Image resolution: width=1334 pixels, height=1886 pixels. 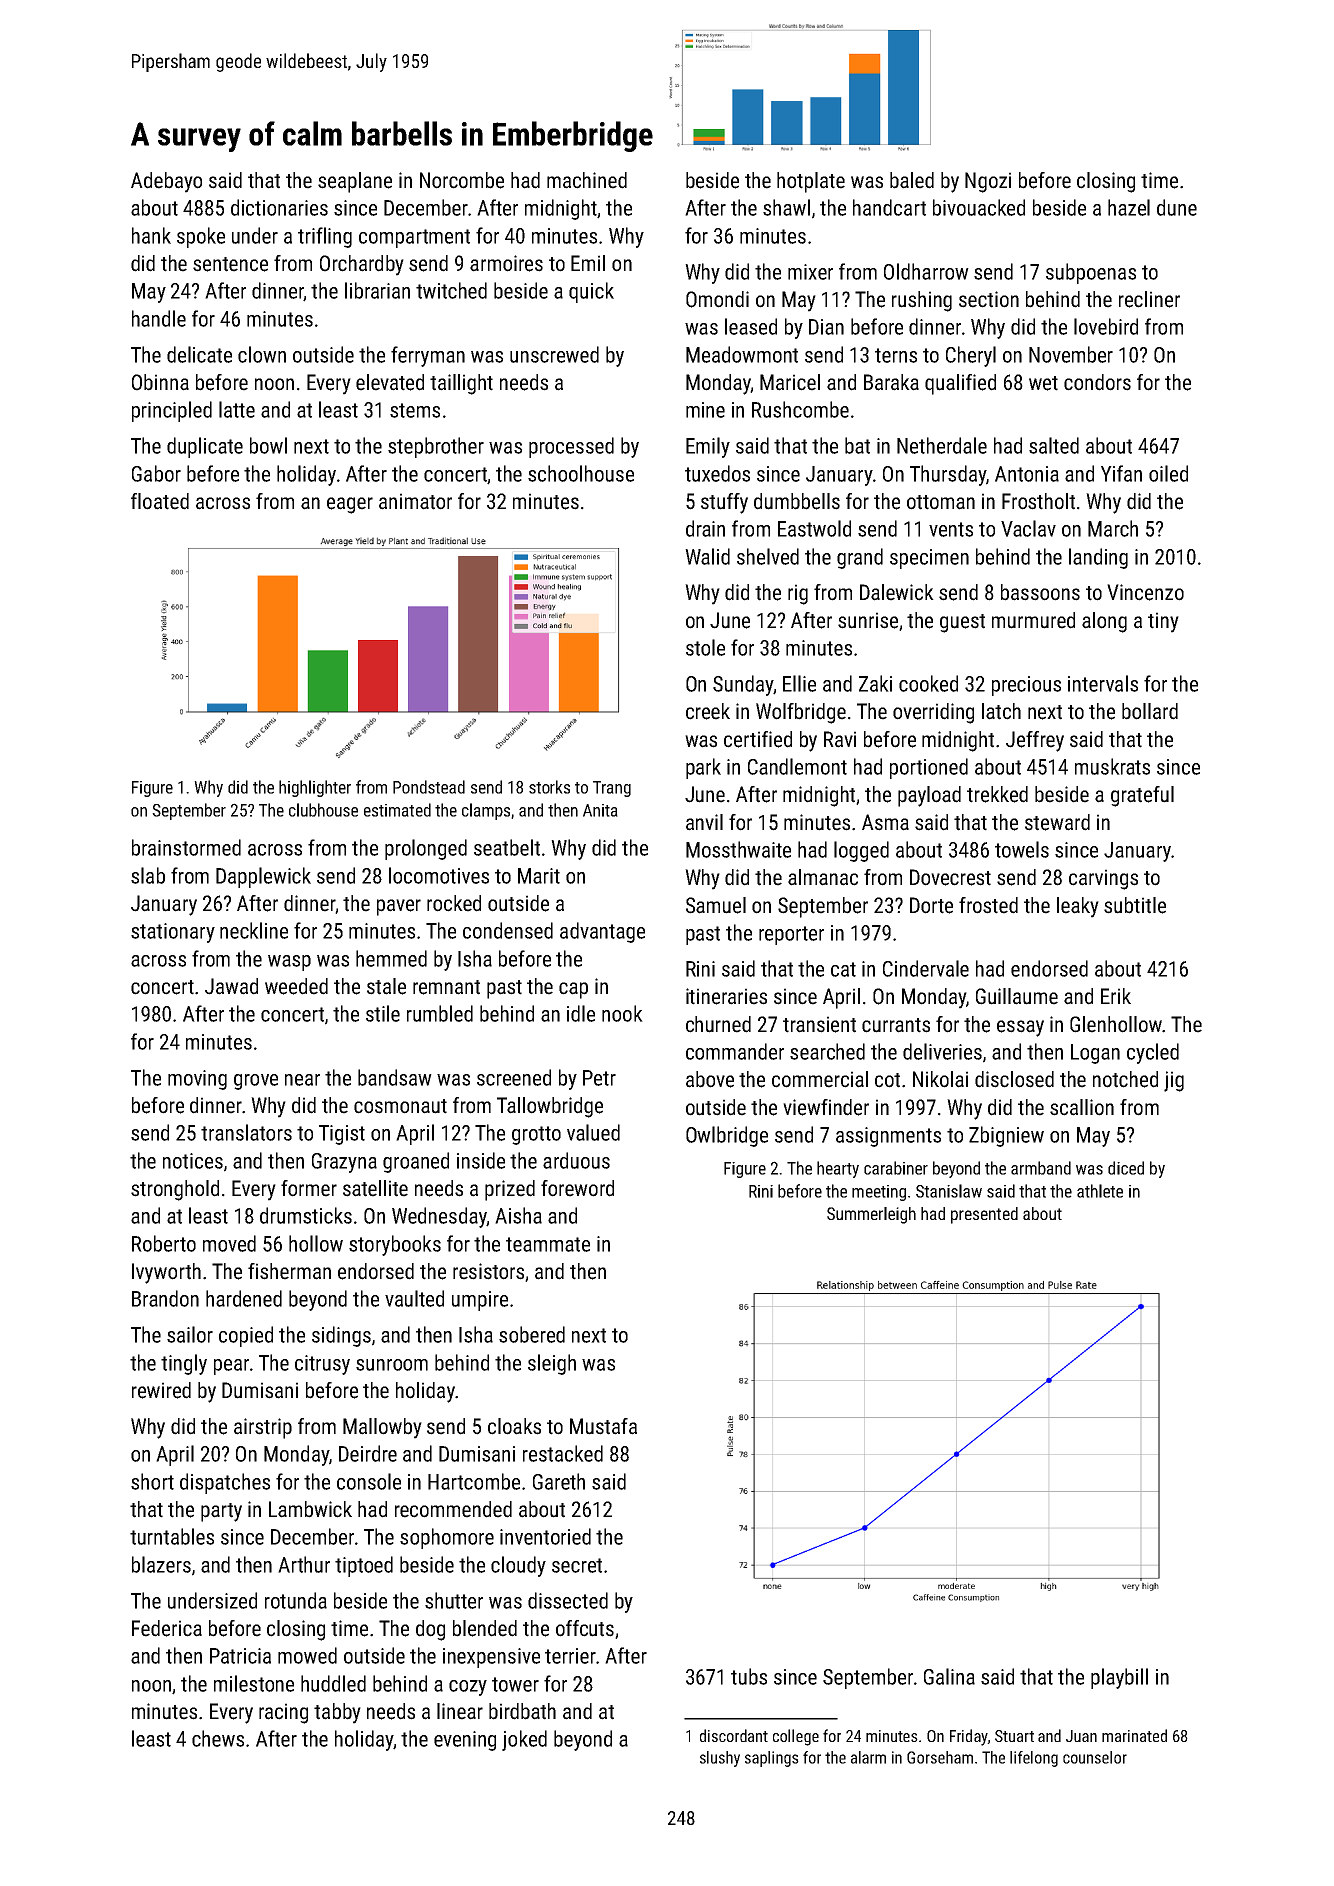 I want to click on itineraries, so click(x=726, y=996).
